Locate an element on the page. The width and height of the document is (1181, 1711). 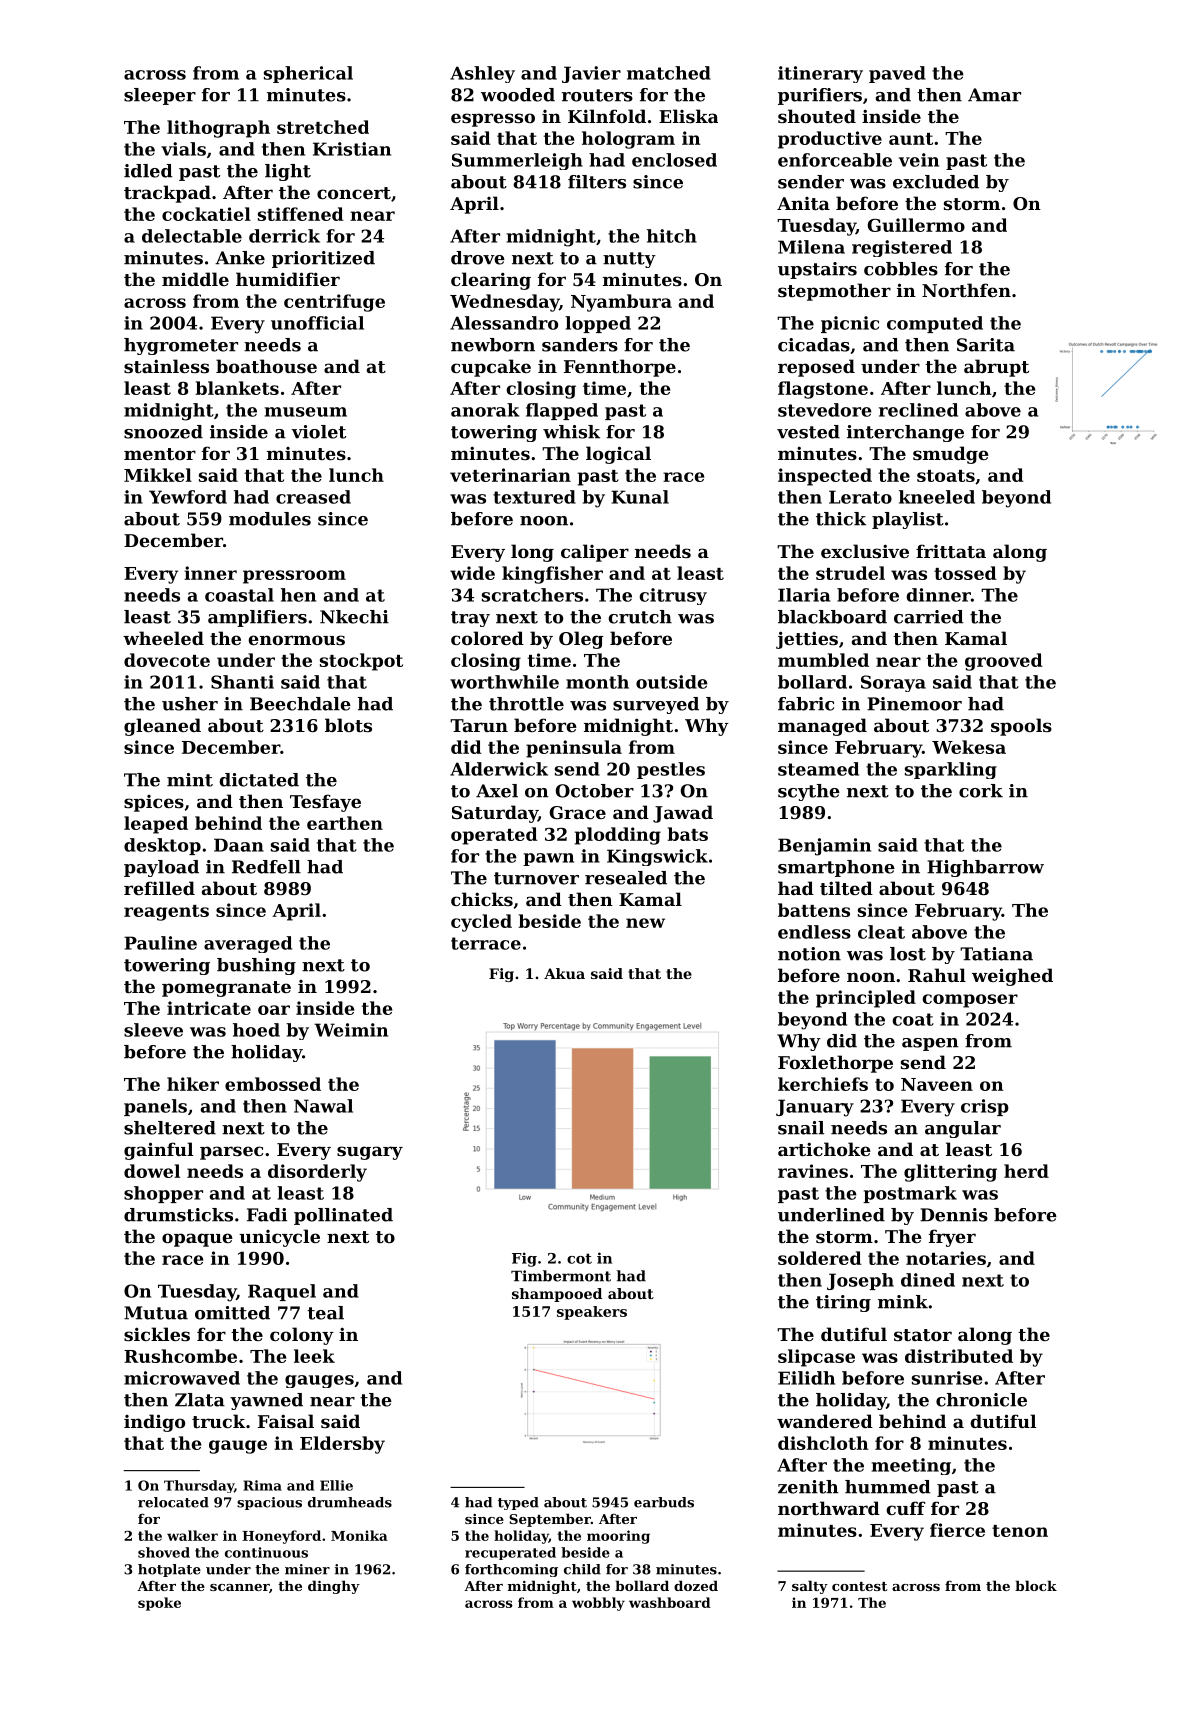
lithograph is located at coordinates (218, 129).
